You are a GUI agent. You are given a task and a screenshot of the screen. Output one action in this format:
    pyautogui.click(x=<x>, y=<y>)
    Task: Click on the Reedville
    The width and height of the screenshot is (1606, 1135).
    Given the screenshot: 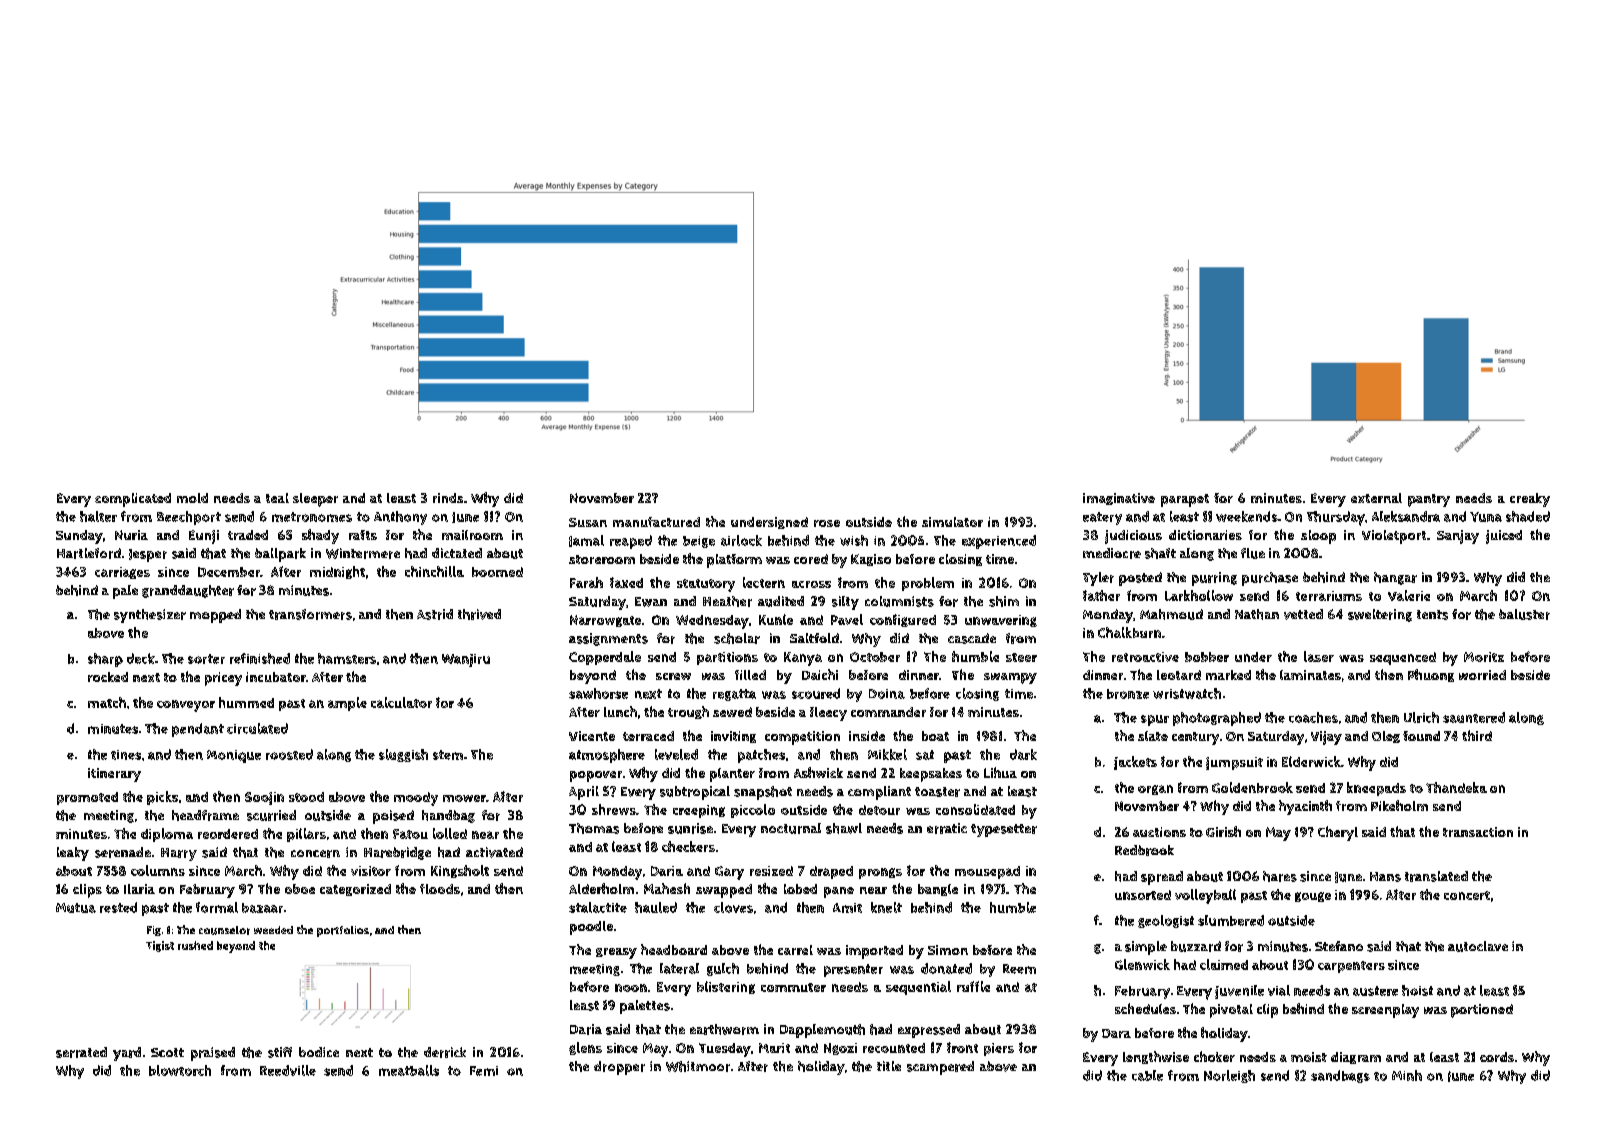 What is the action you would take?
    pyautogui.click(x=288, y=1070)
